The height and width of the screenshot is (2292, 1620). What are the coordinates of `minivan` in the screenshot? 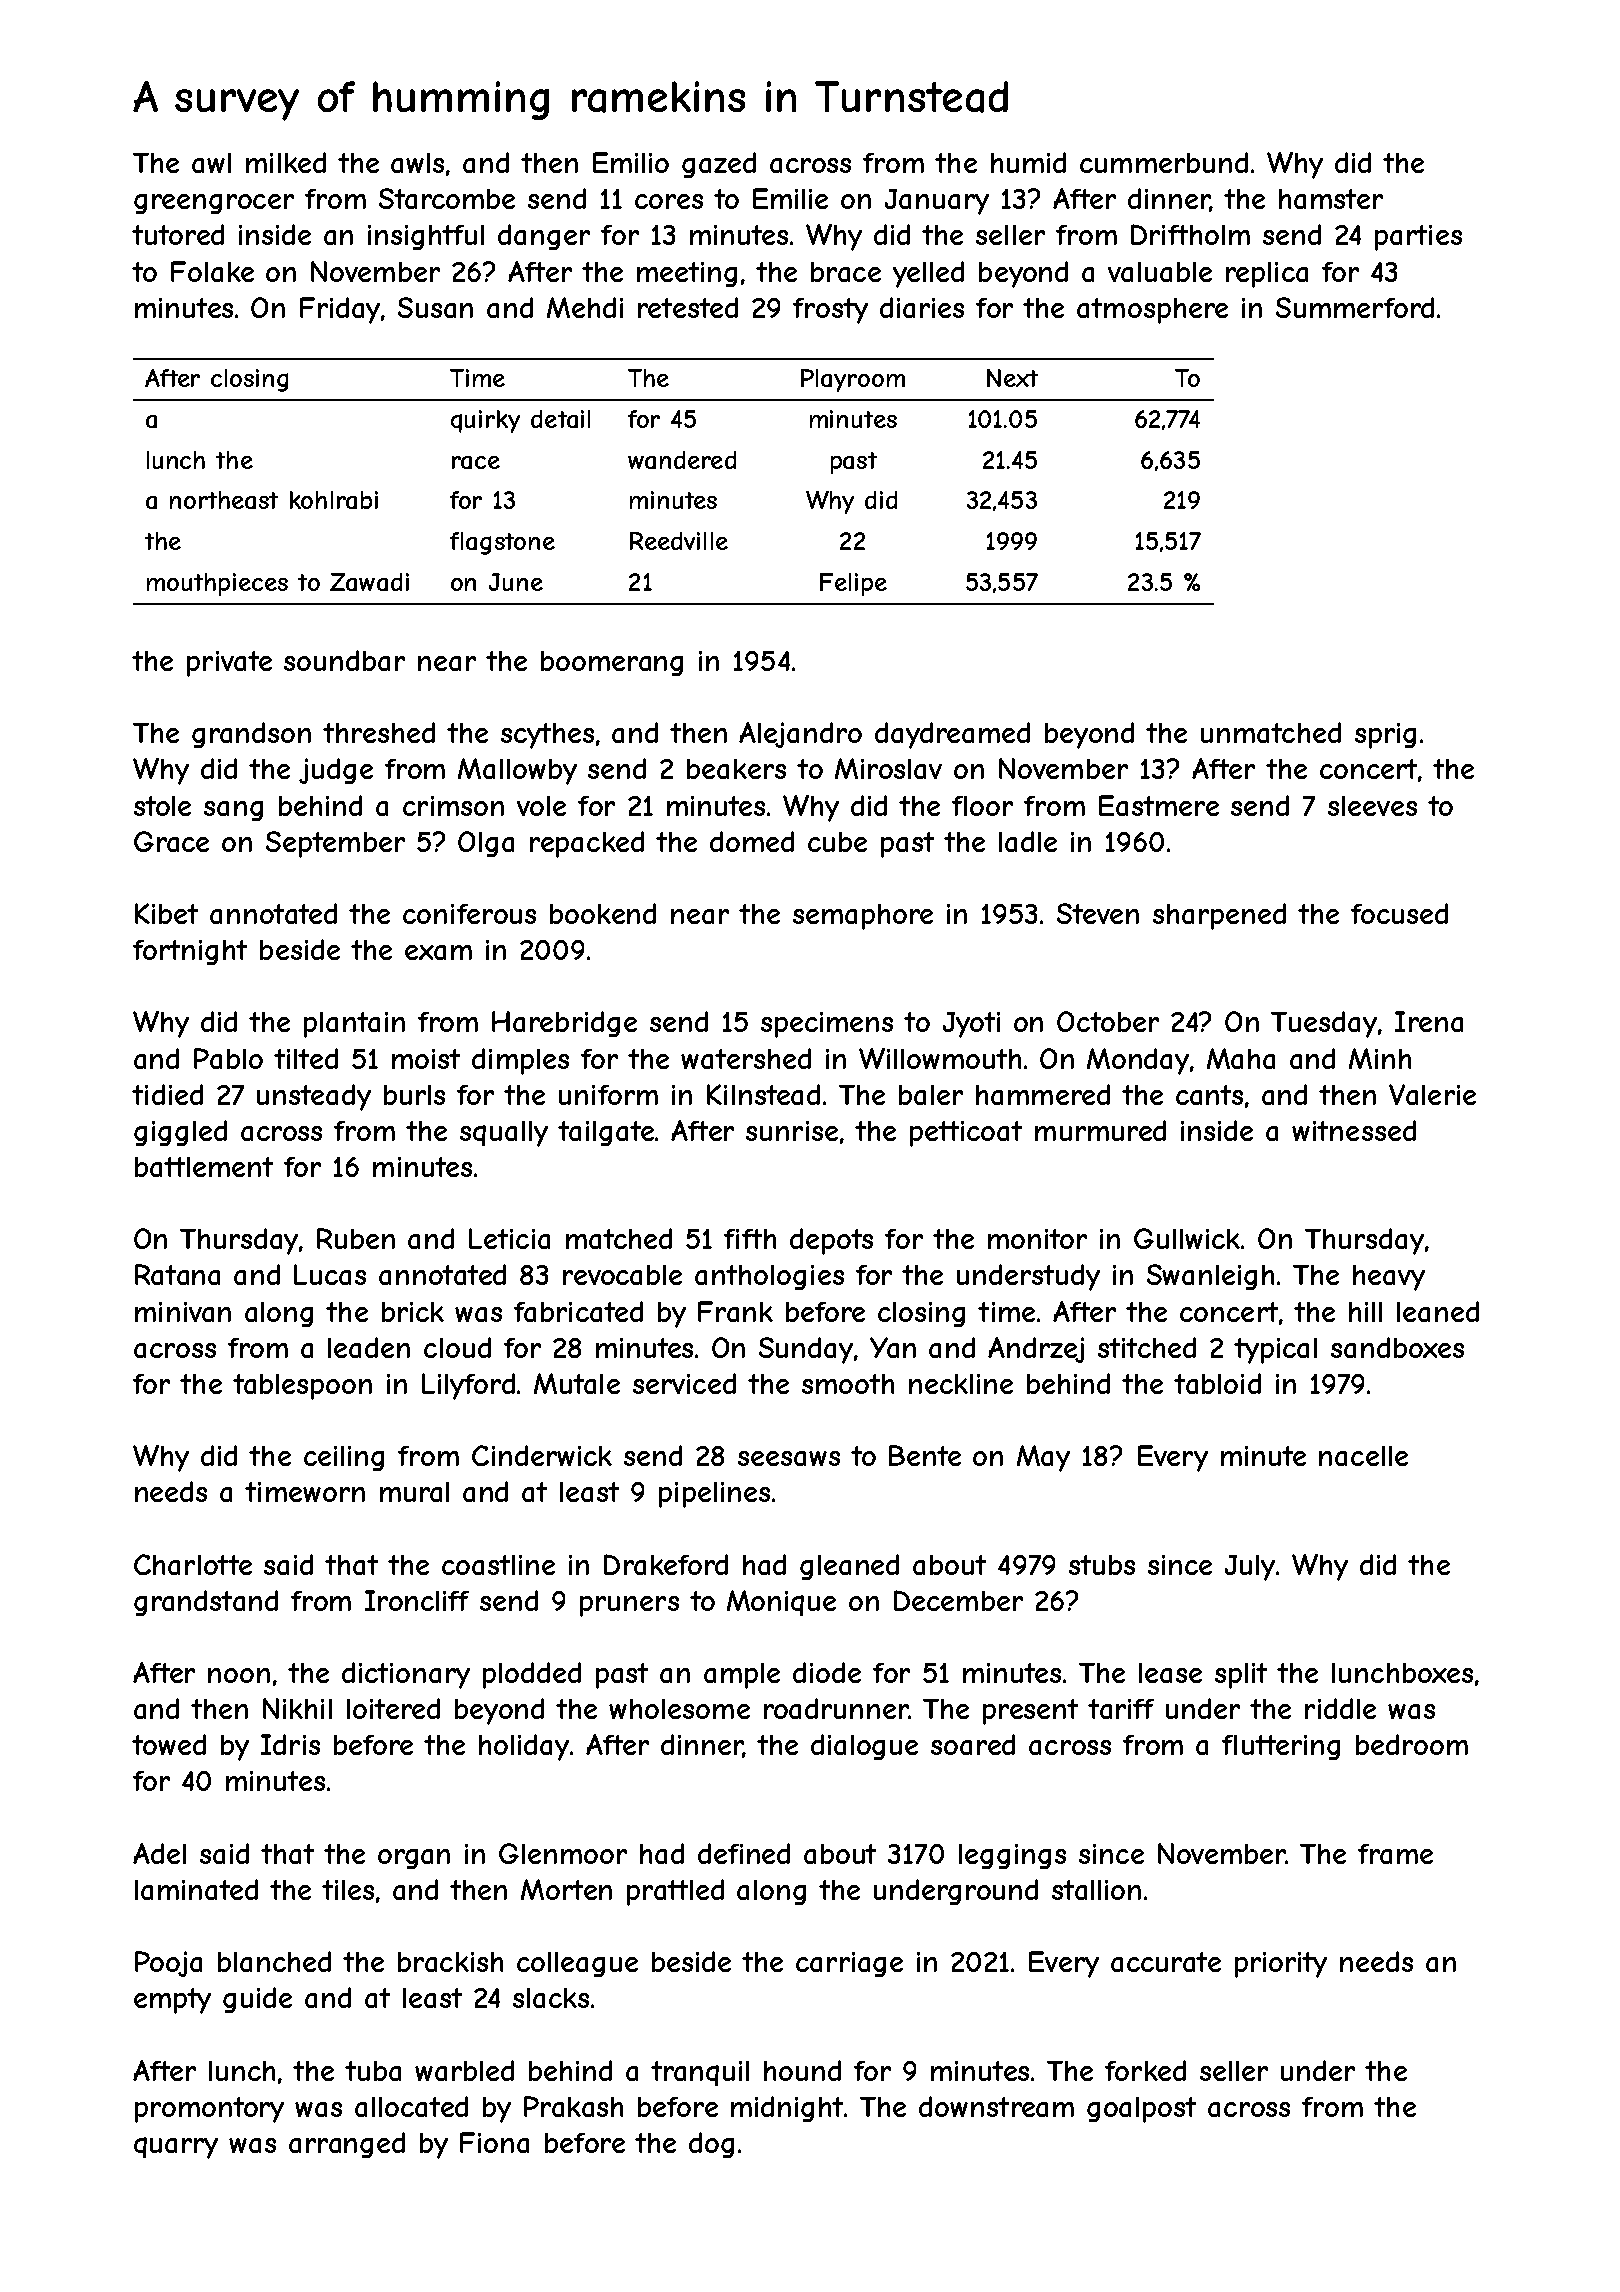 It's located at (183, 1312).
